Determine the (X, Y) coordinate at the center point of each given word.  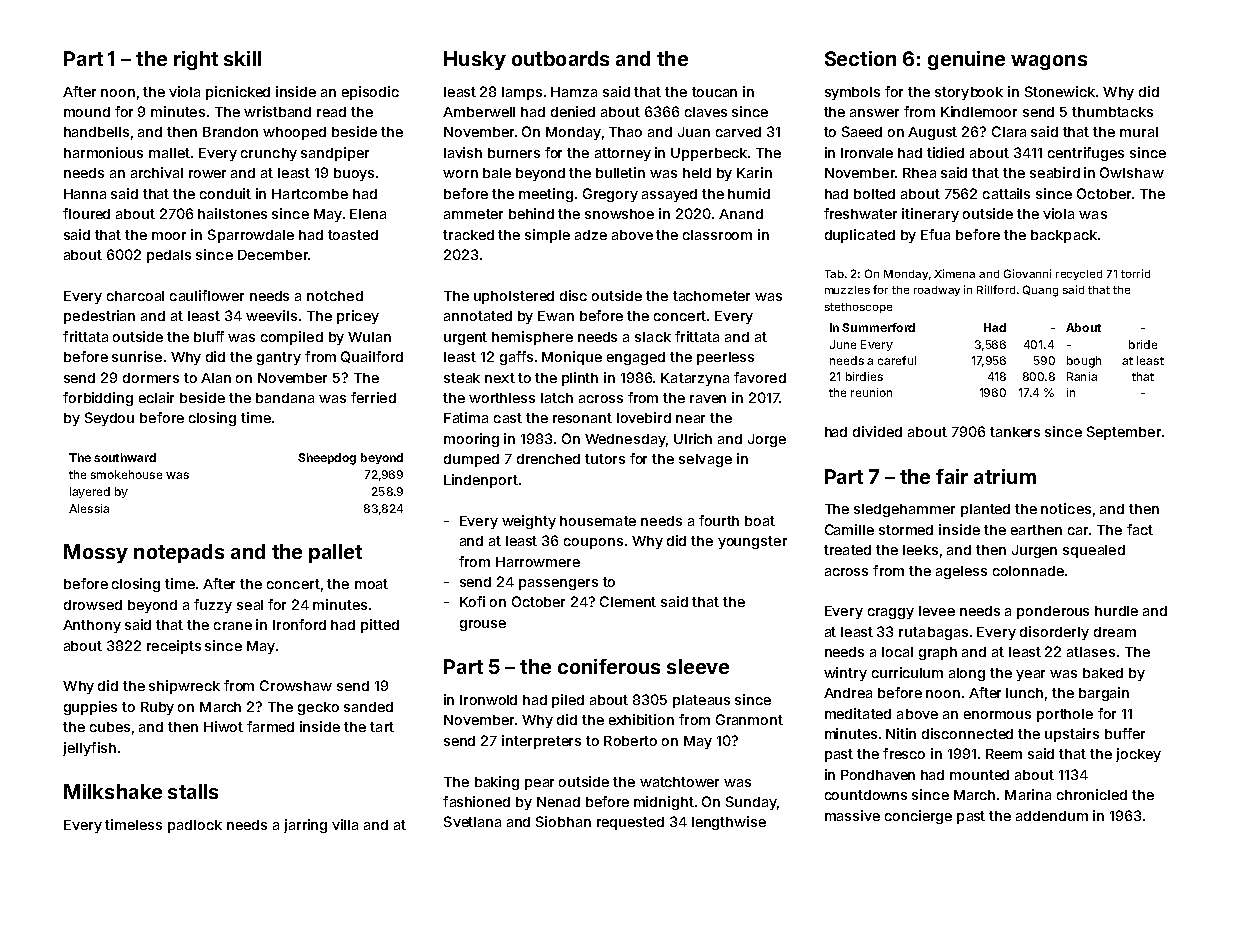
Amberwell (479, 112)
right (196, 60)
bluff (209, 336)
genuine (966, 60)
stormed (906, 530)
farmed (270, 726)
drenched (548, 459)
